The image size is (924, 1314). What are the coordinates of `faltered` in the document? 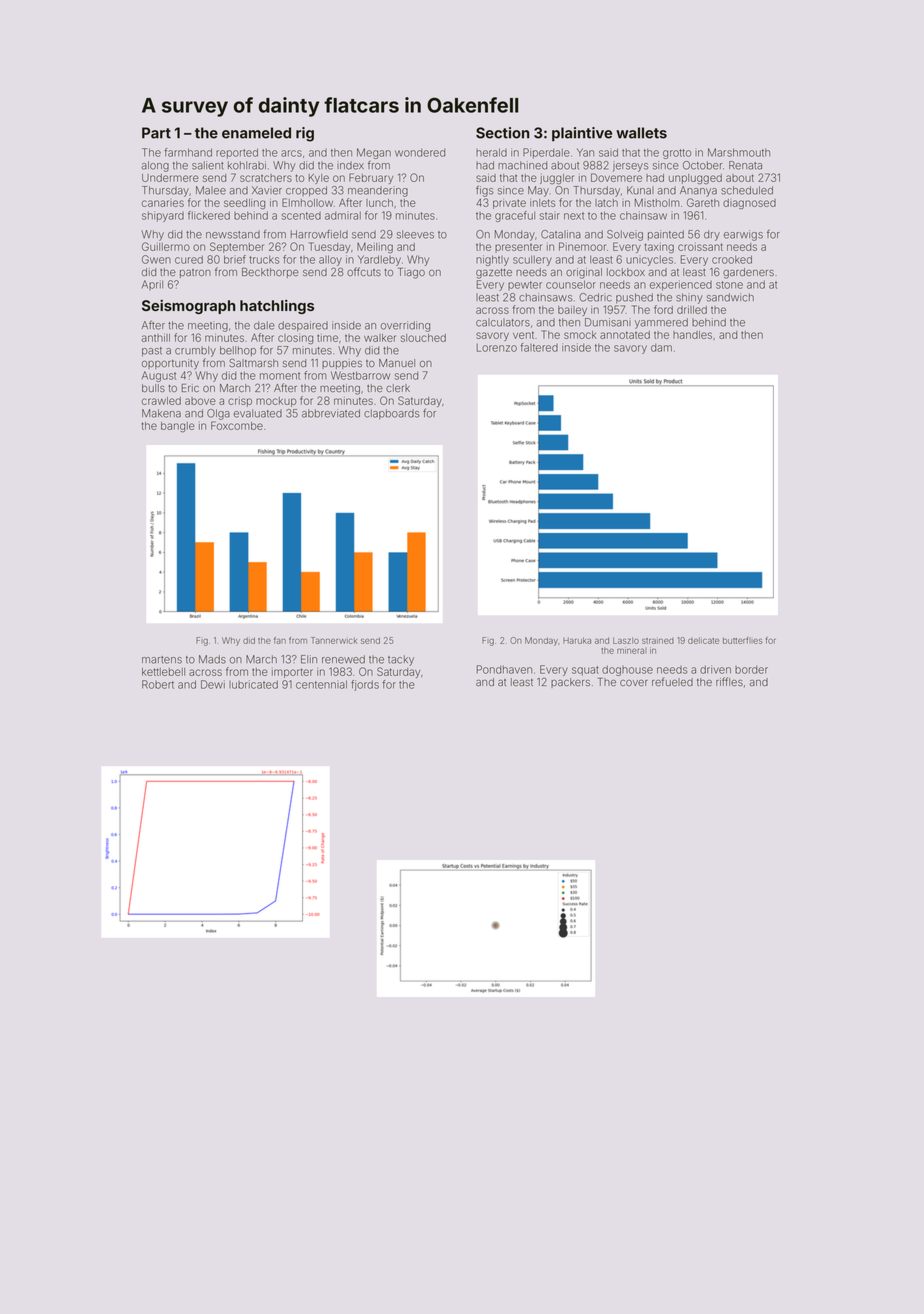 It's located at (539, 347).
